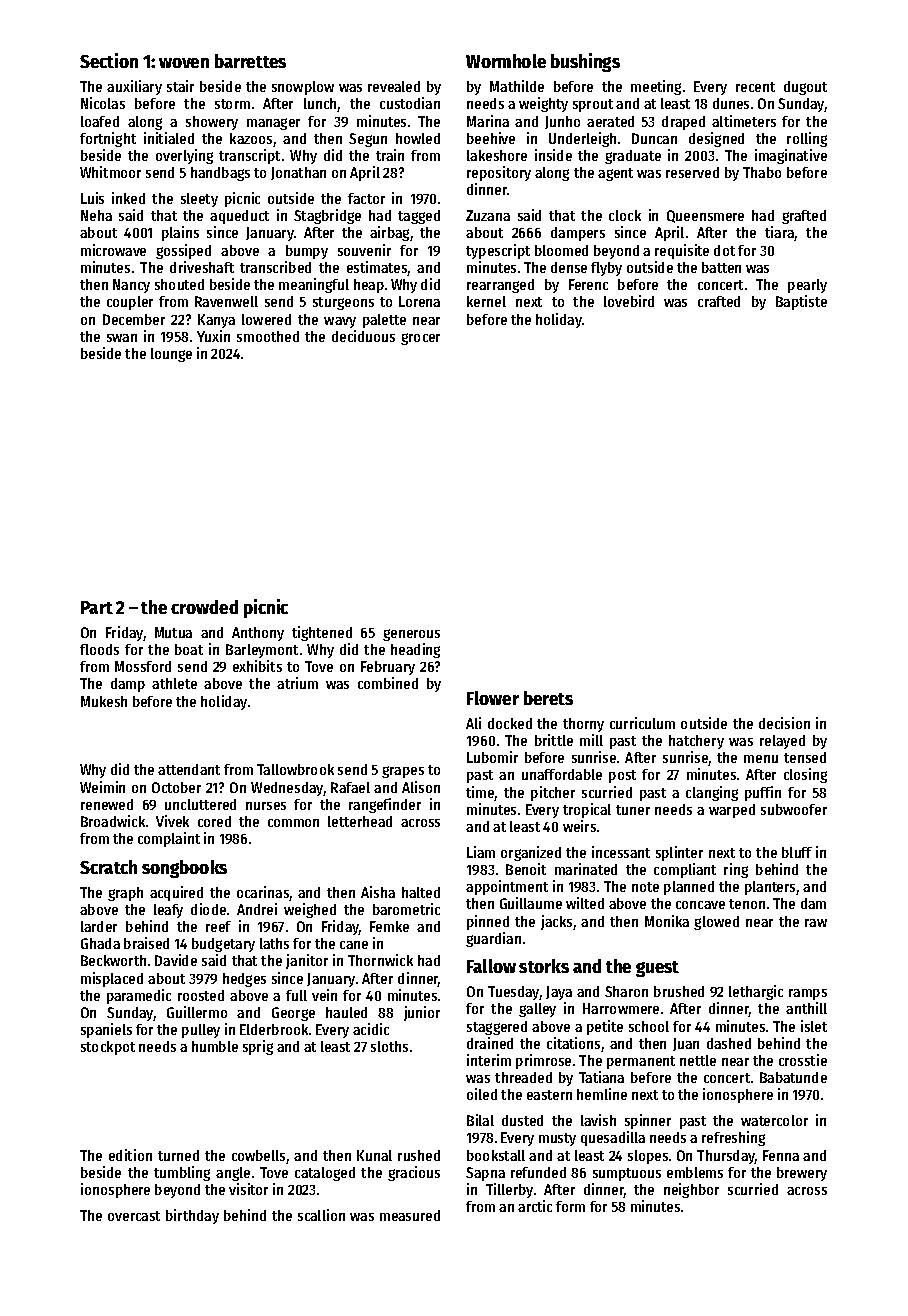 This screenshot has width=908, height=1316. What do you see at coordinates (406, 909) in the screenshot?
I see `barometric` at bounding box center [406, 909].
